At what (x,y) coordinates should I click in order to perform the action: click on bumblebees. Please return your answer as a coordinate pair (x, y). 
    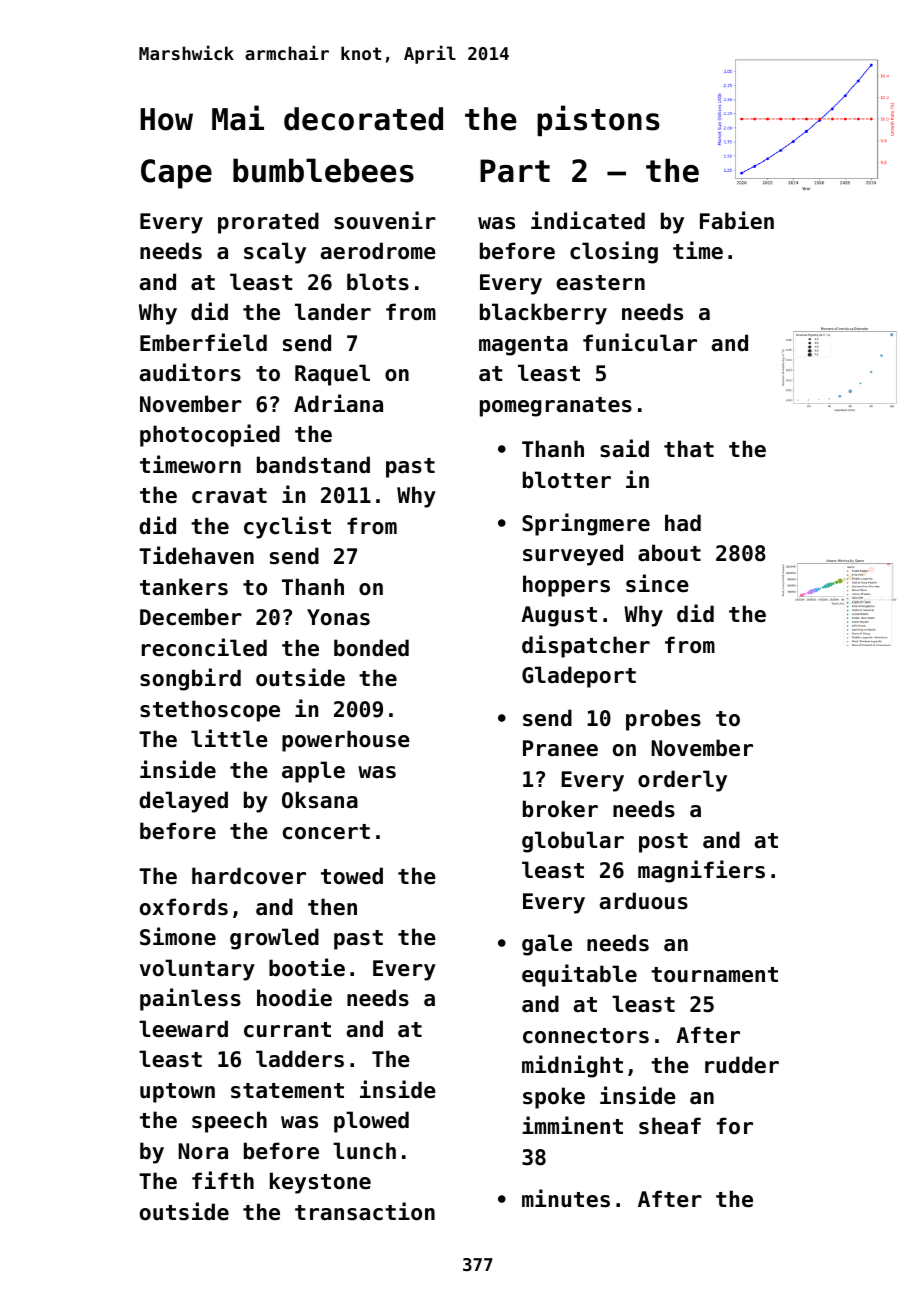
    Looking at the image, I should click on (323, 170).
